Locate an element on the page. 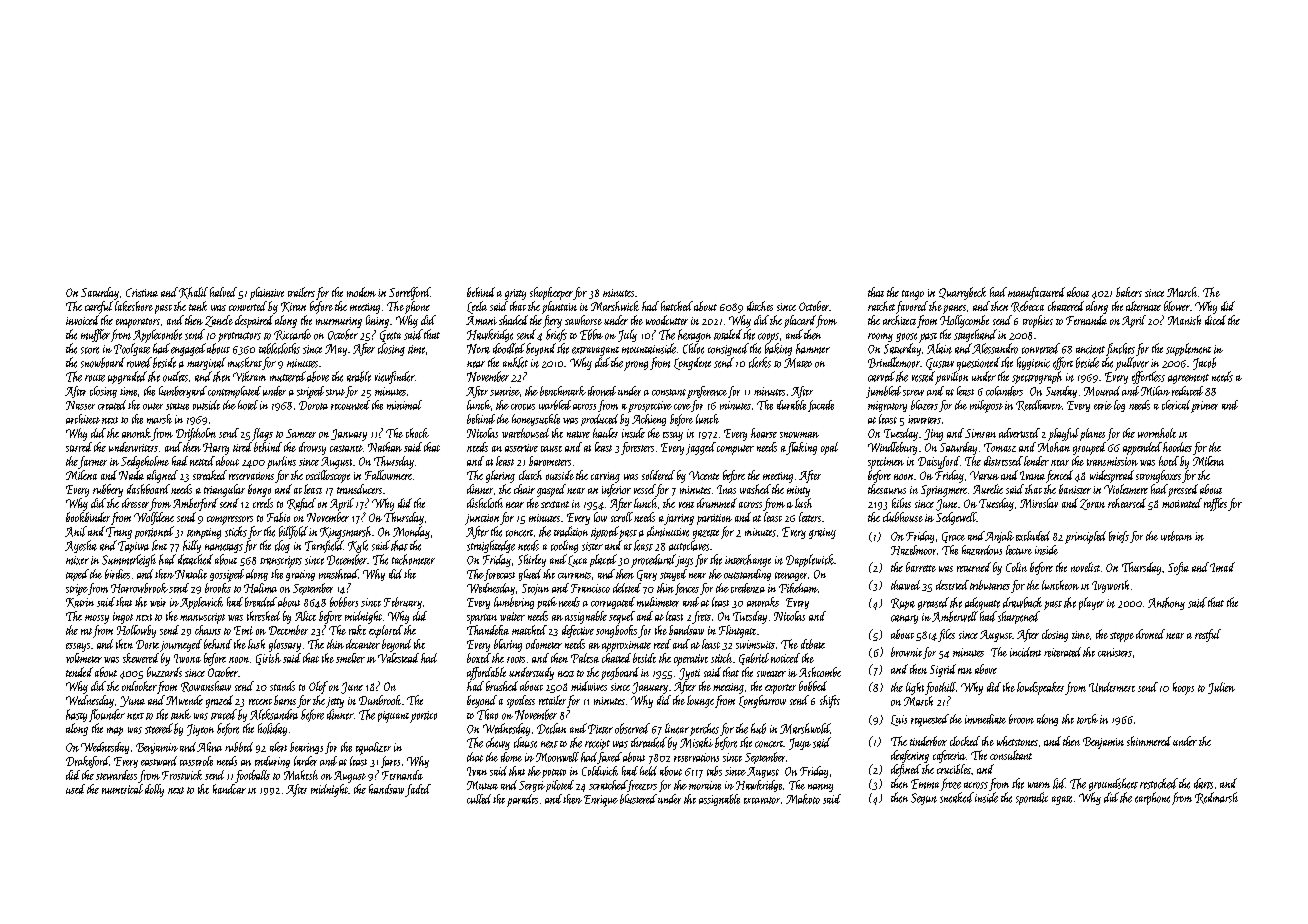 Image resolution: width=1308 pixels, height=924 pixels. Anthony is located at coordinates (1166, 603).
